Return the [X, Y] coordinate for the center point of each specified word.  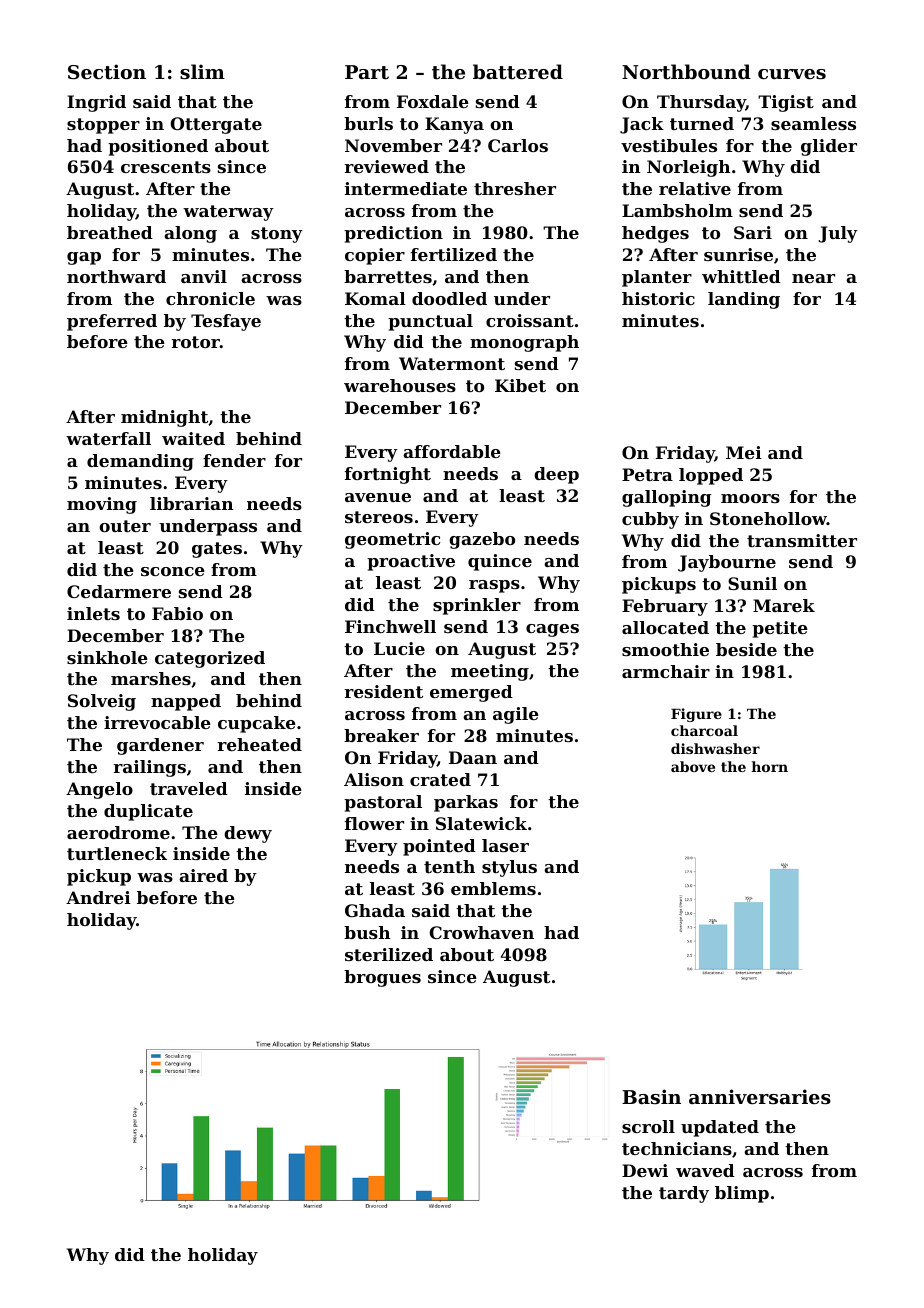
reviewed [387, 166]
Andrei [98, 897]
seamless [813, 123]
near [813, 278]
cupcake [257, 724]
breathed [110, 232]
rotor [196, 342]
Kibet [520, 385]
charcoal [704, 730]
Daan [473, 757]
